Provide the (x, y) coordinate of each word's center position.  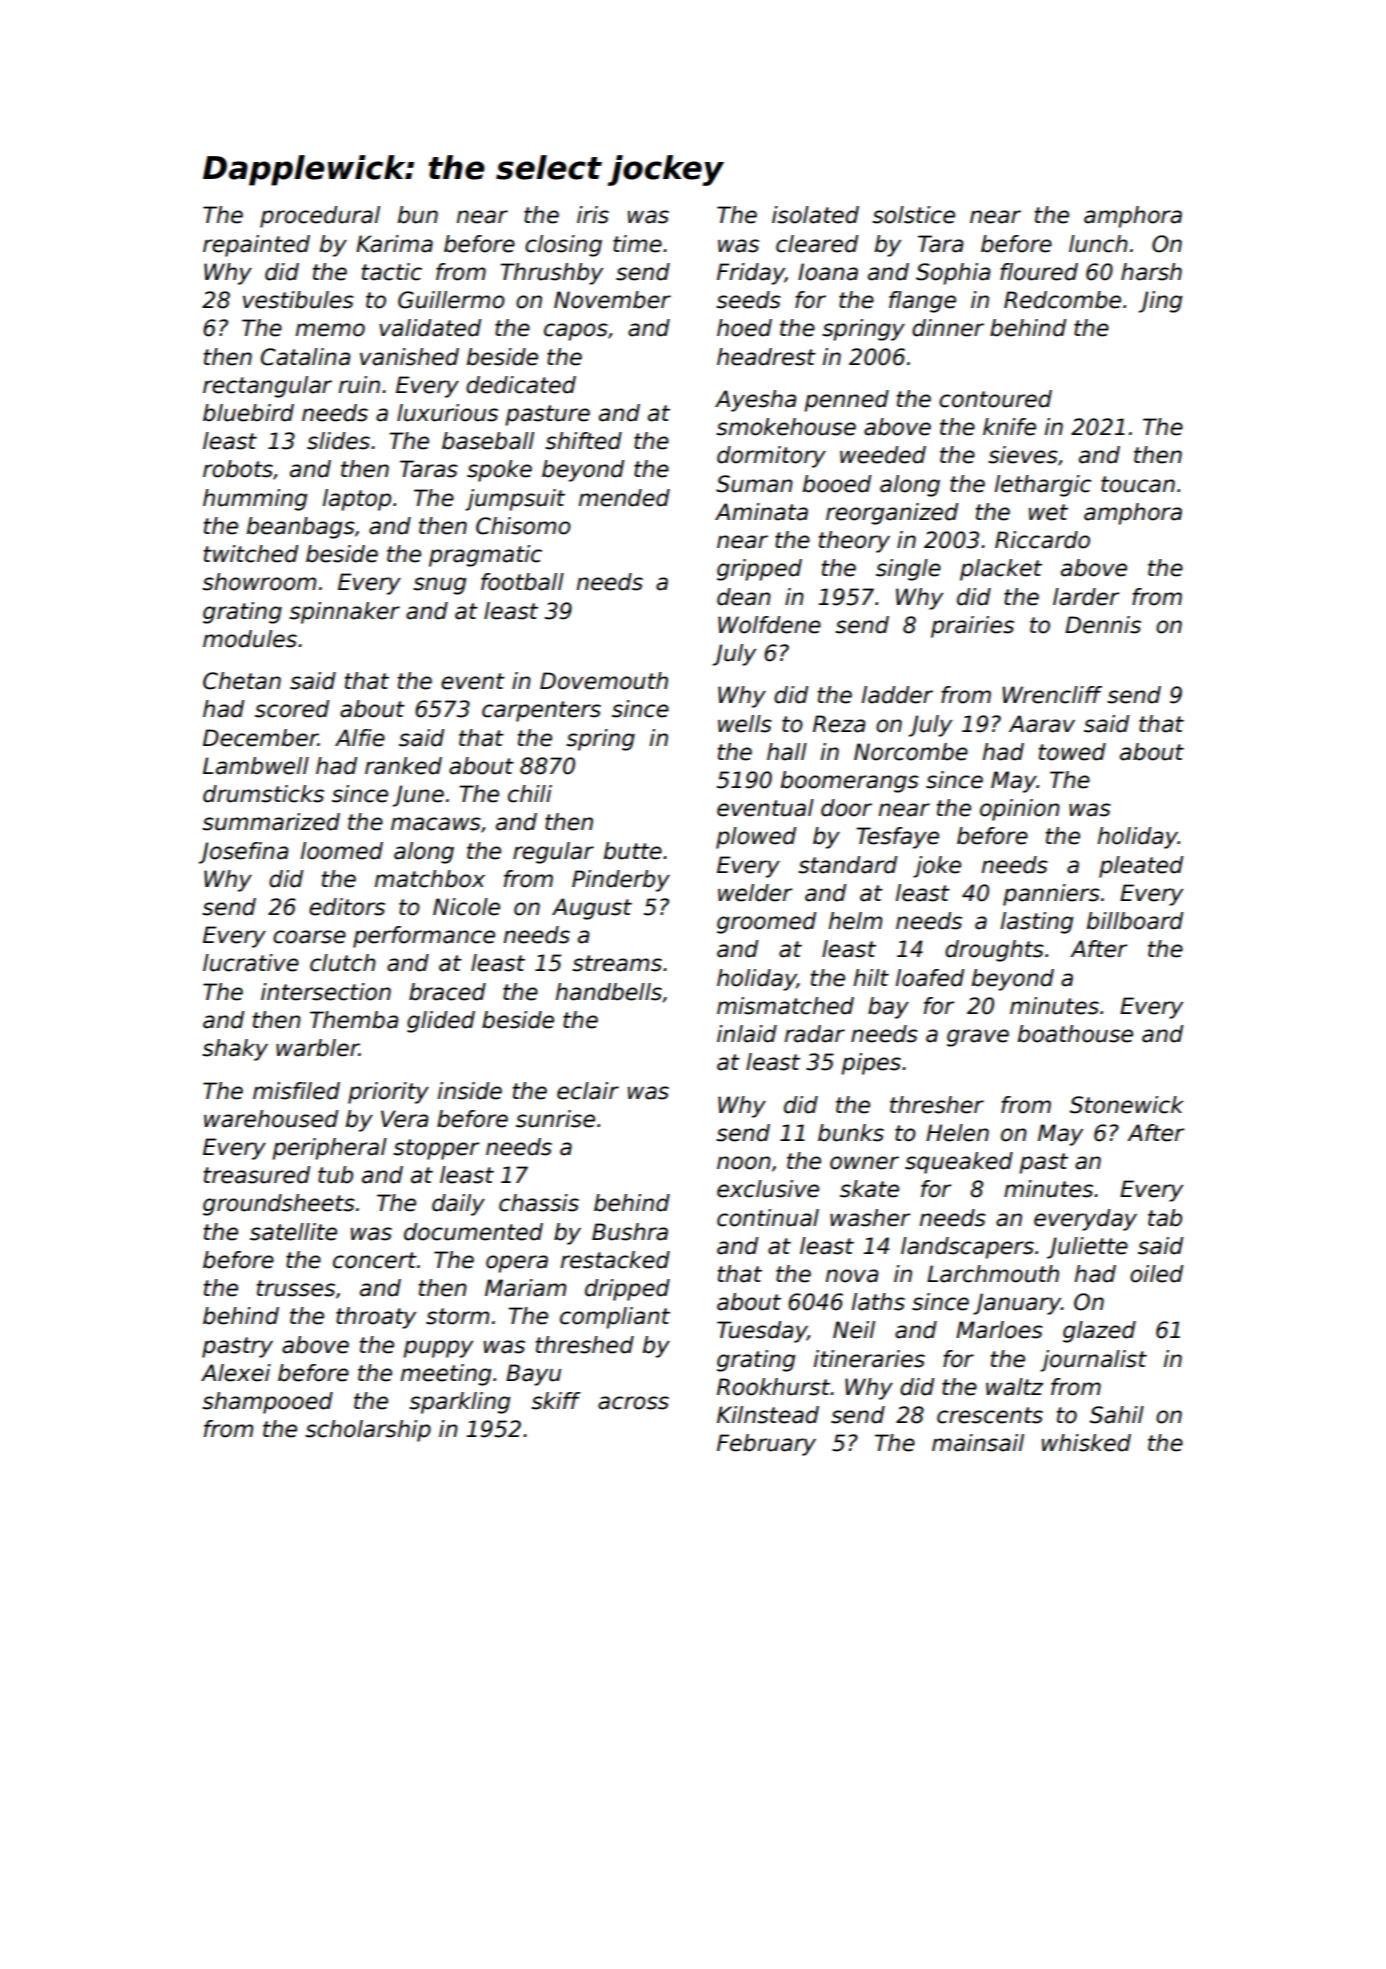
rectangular (267, 387)
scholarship (368, 1431)
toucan (1138, 484)
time (637, 244)
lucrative (251, 963)
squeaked (959, 1163)
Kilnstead (768, 1415)
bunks (851, 1133)
